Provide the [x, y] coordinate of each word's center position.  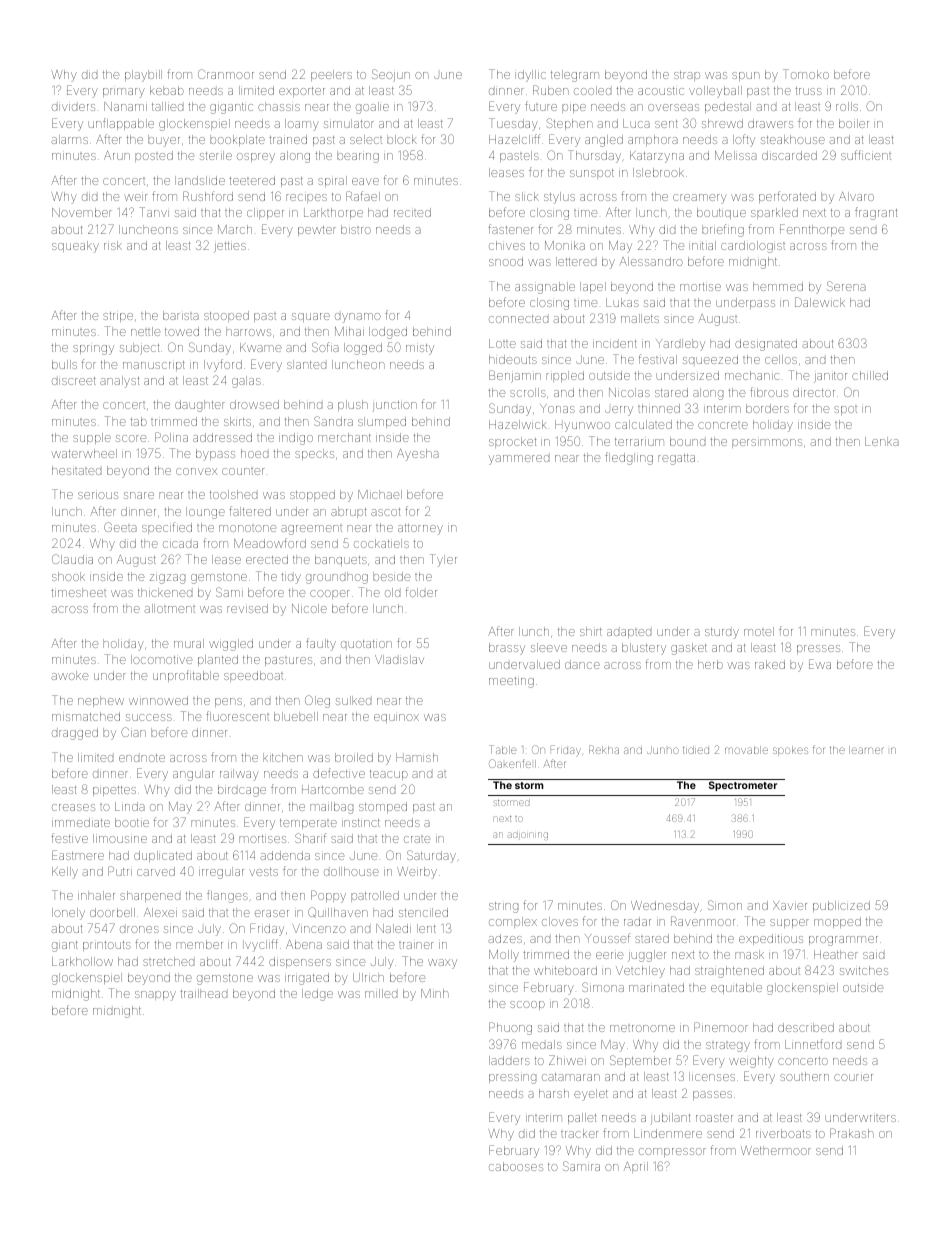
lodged [388, 333]
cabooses [516, 1166]
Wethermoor [776, 1150]
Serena [846, 286]
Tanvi [154, 212]
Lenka [882, 441]
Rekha [604, 749]
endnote [142, 758]
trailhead [203, 993]
